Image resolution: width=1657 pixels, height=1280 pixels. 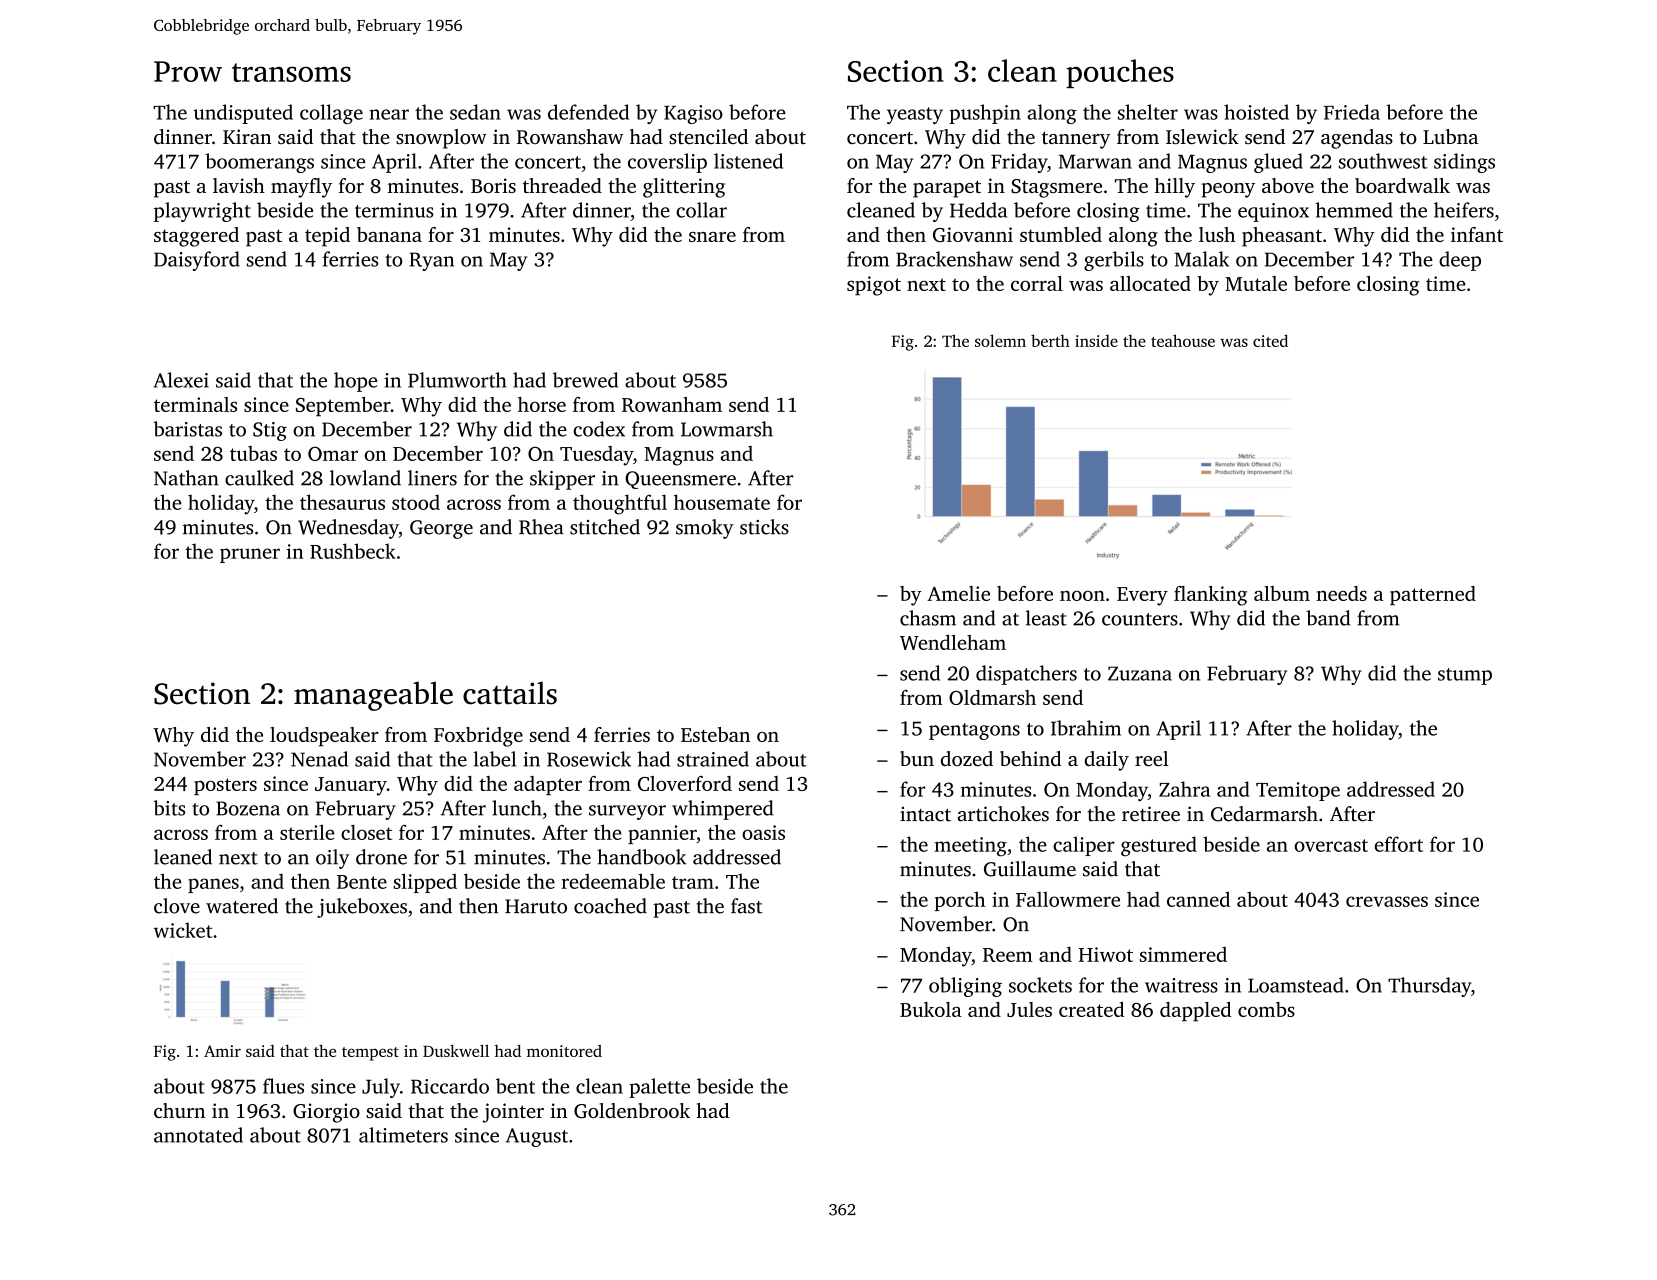 What do you see at coordinates (1433, 596) in the page?
I see `patterned` at bounding box center [1433, 596].
